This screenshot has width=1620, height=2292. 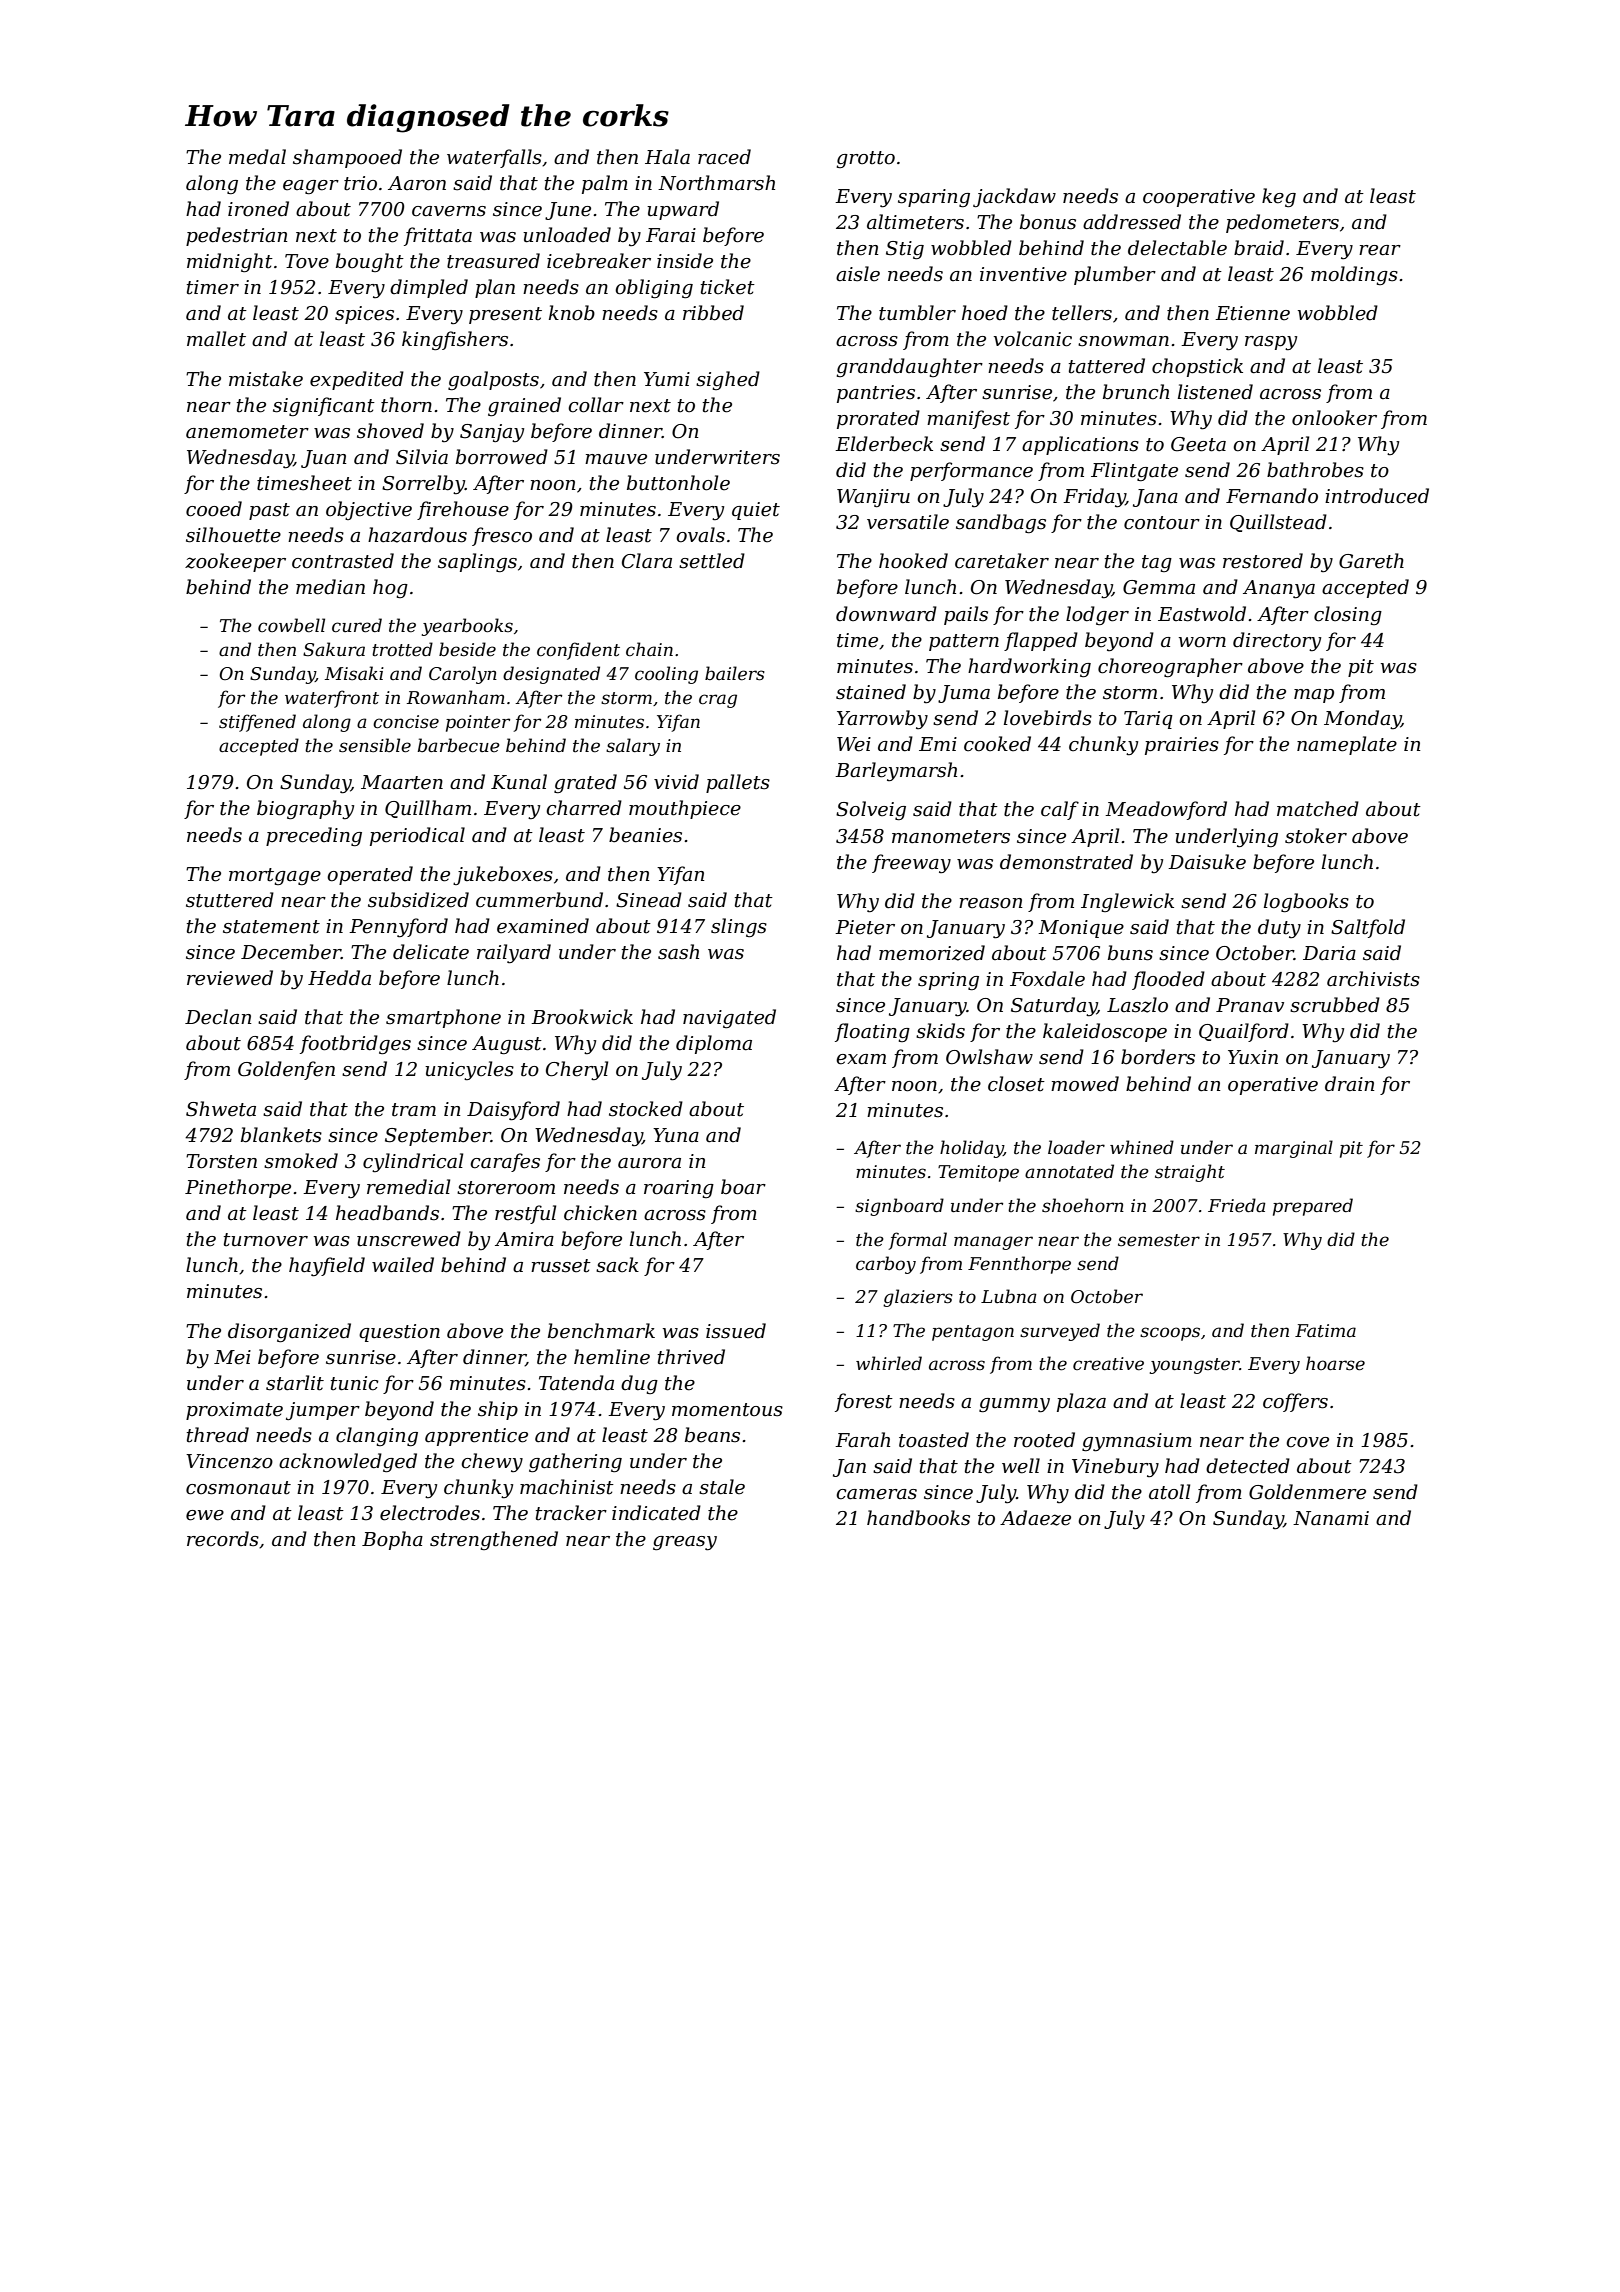 I want to click on rear, so click(x=1380, y=250).
